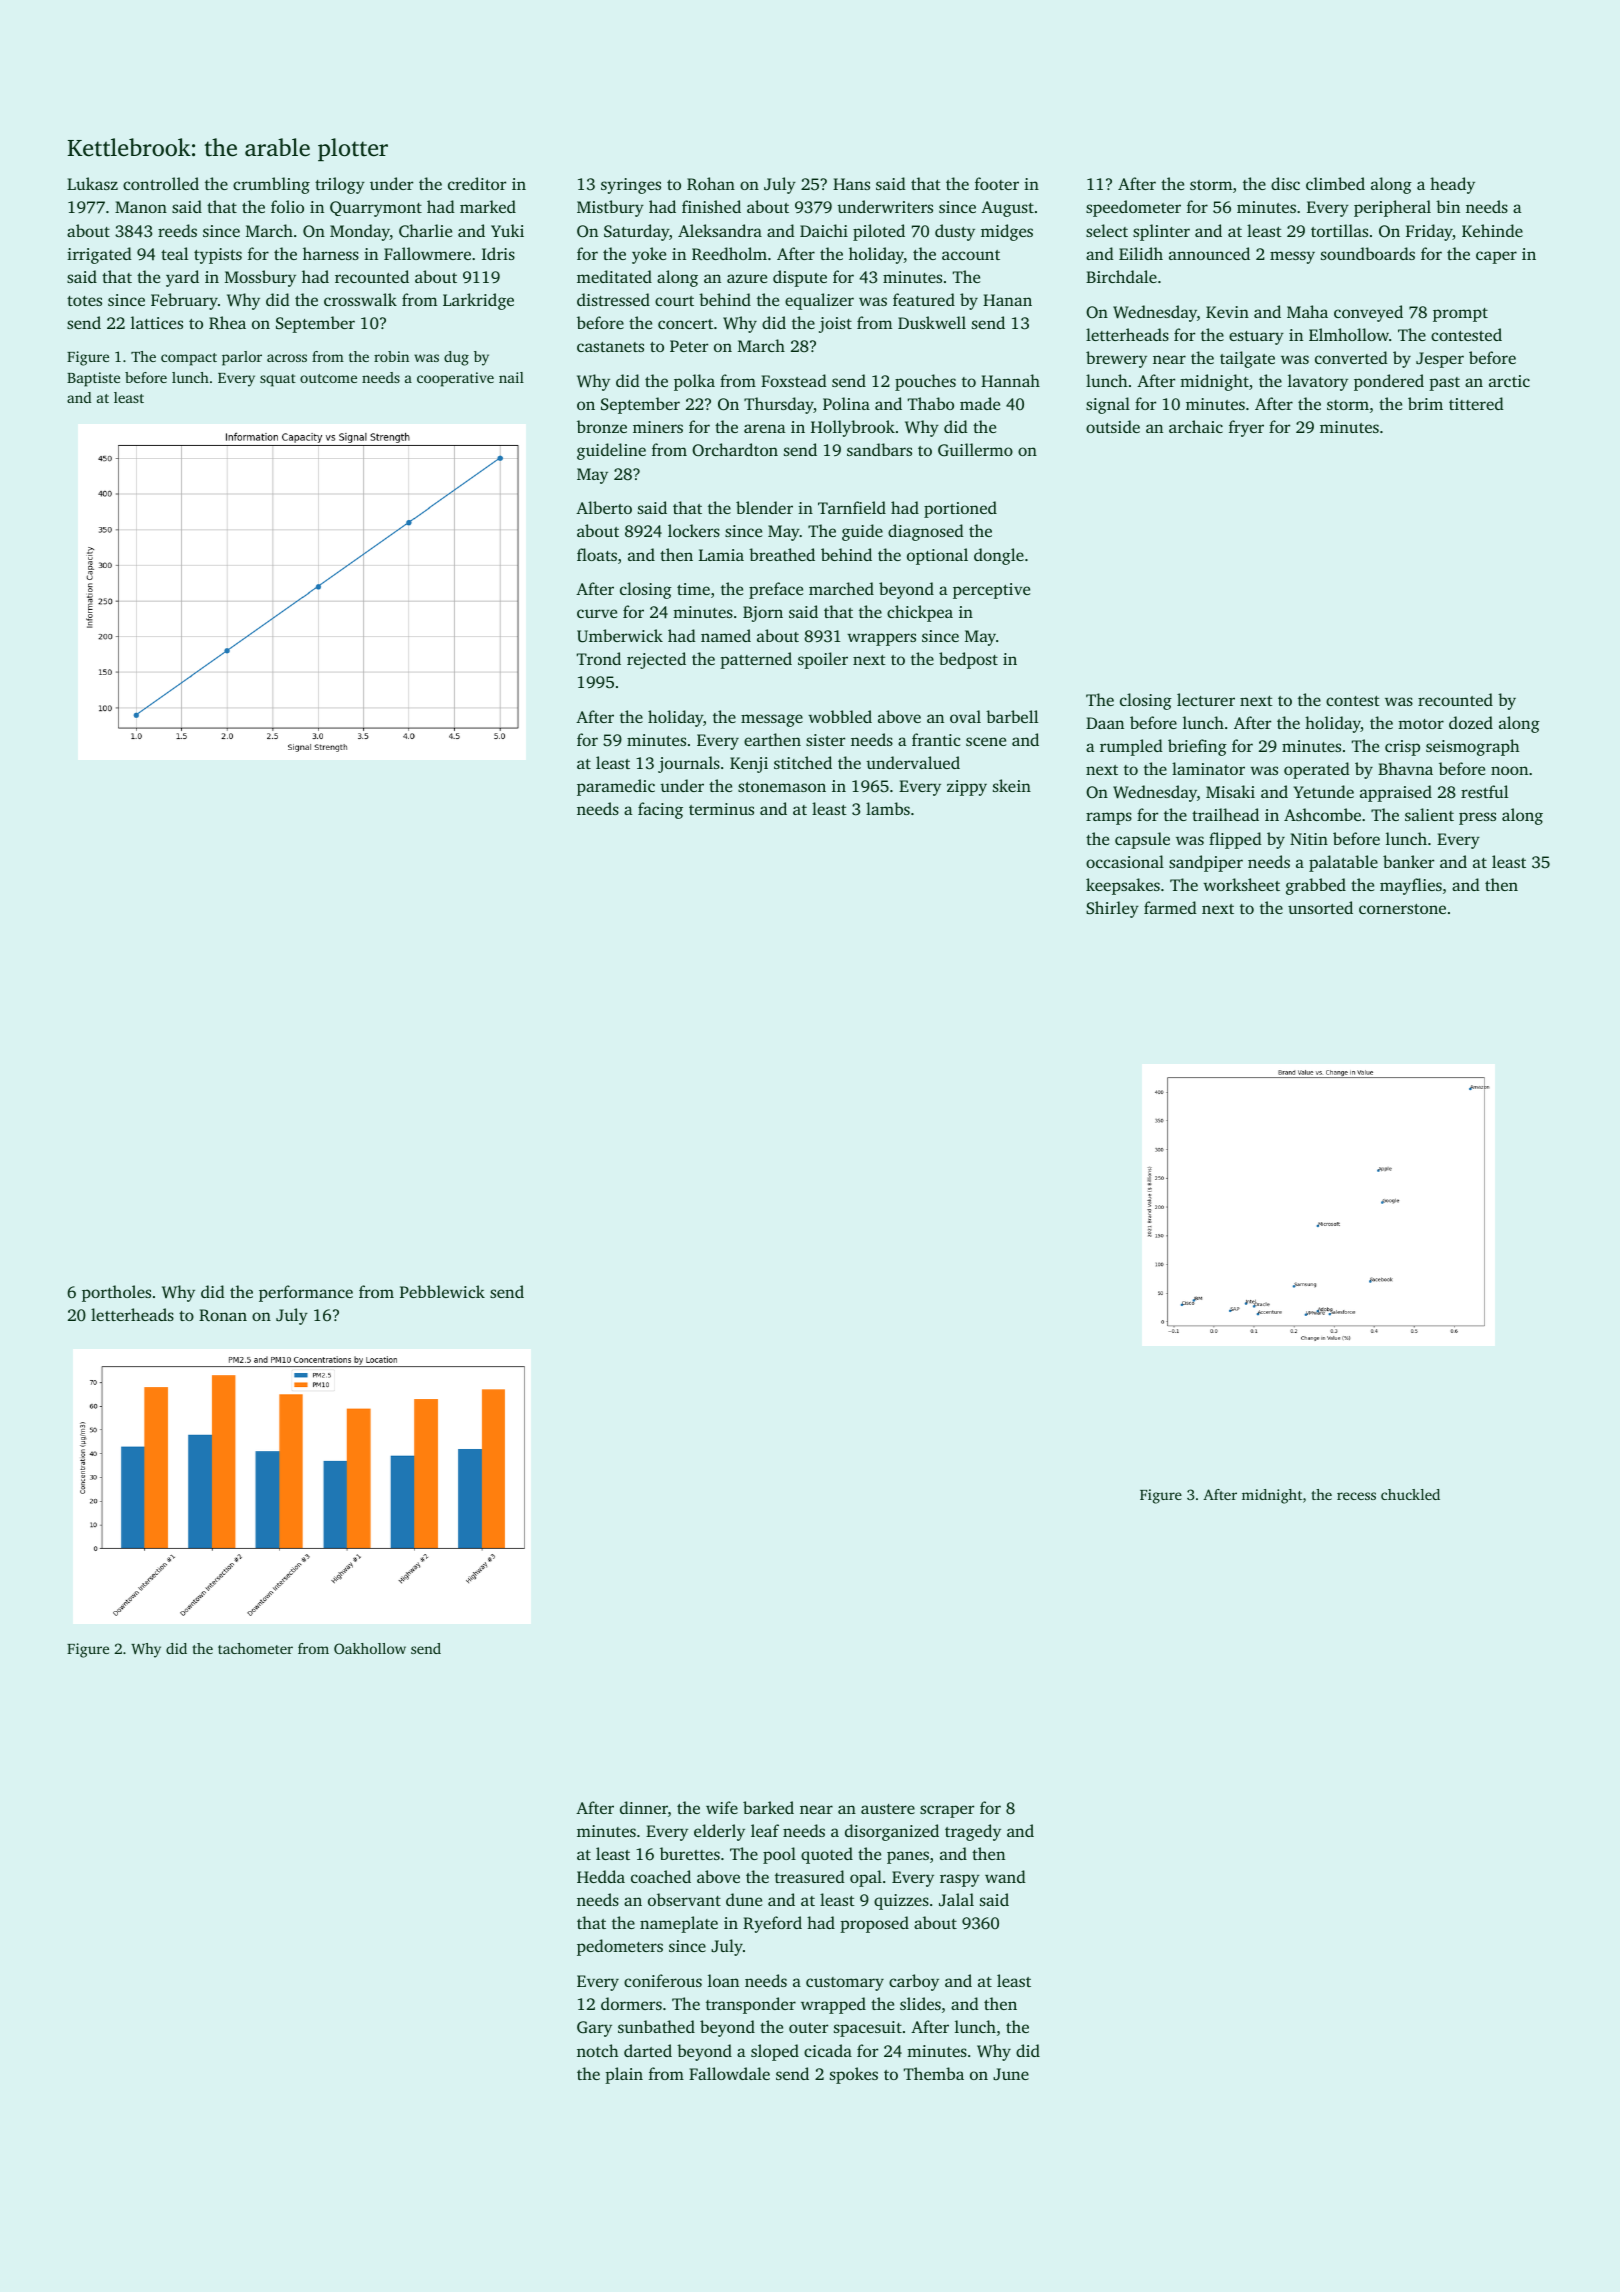 The height and width of the document is (2292, 1620). What do you see at coordinates (1356, 1496) in the document?
I see `recess` at bounding box center [1356, 1496].
